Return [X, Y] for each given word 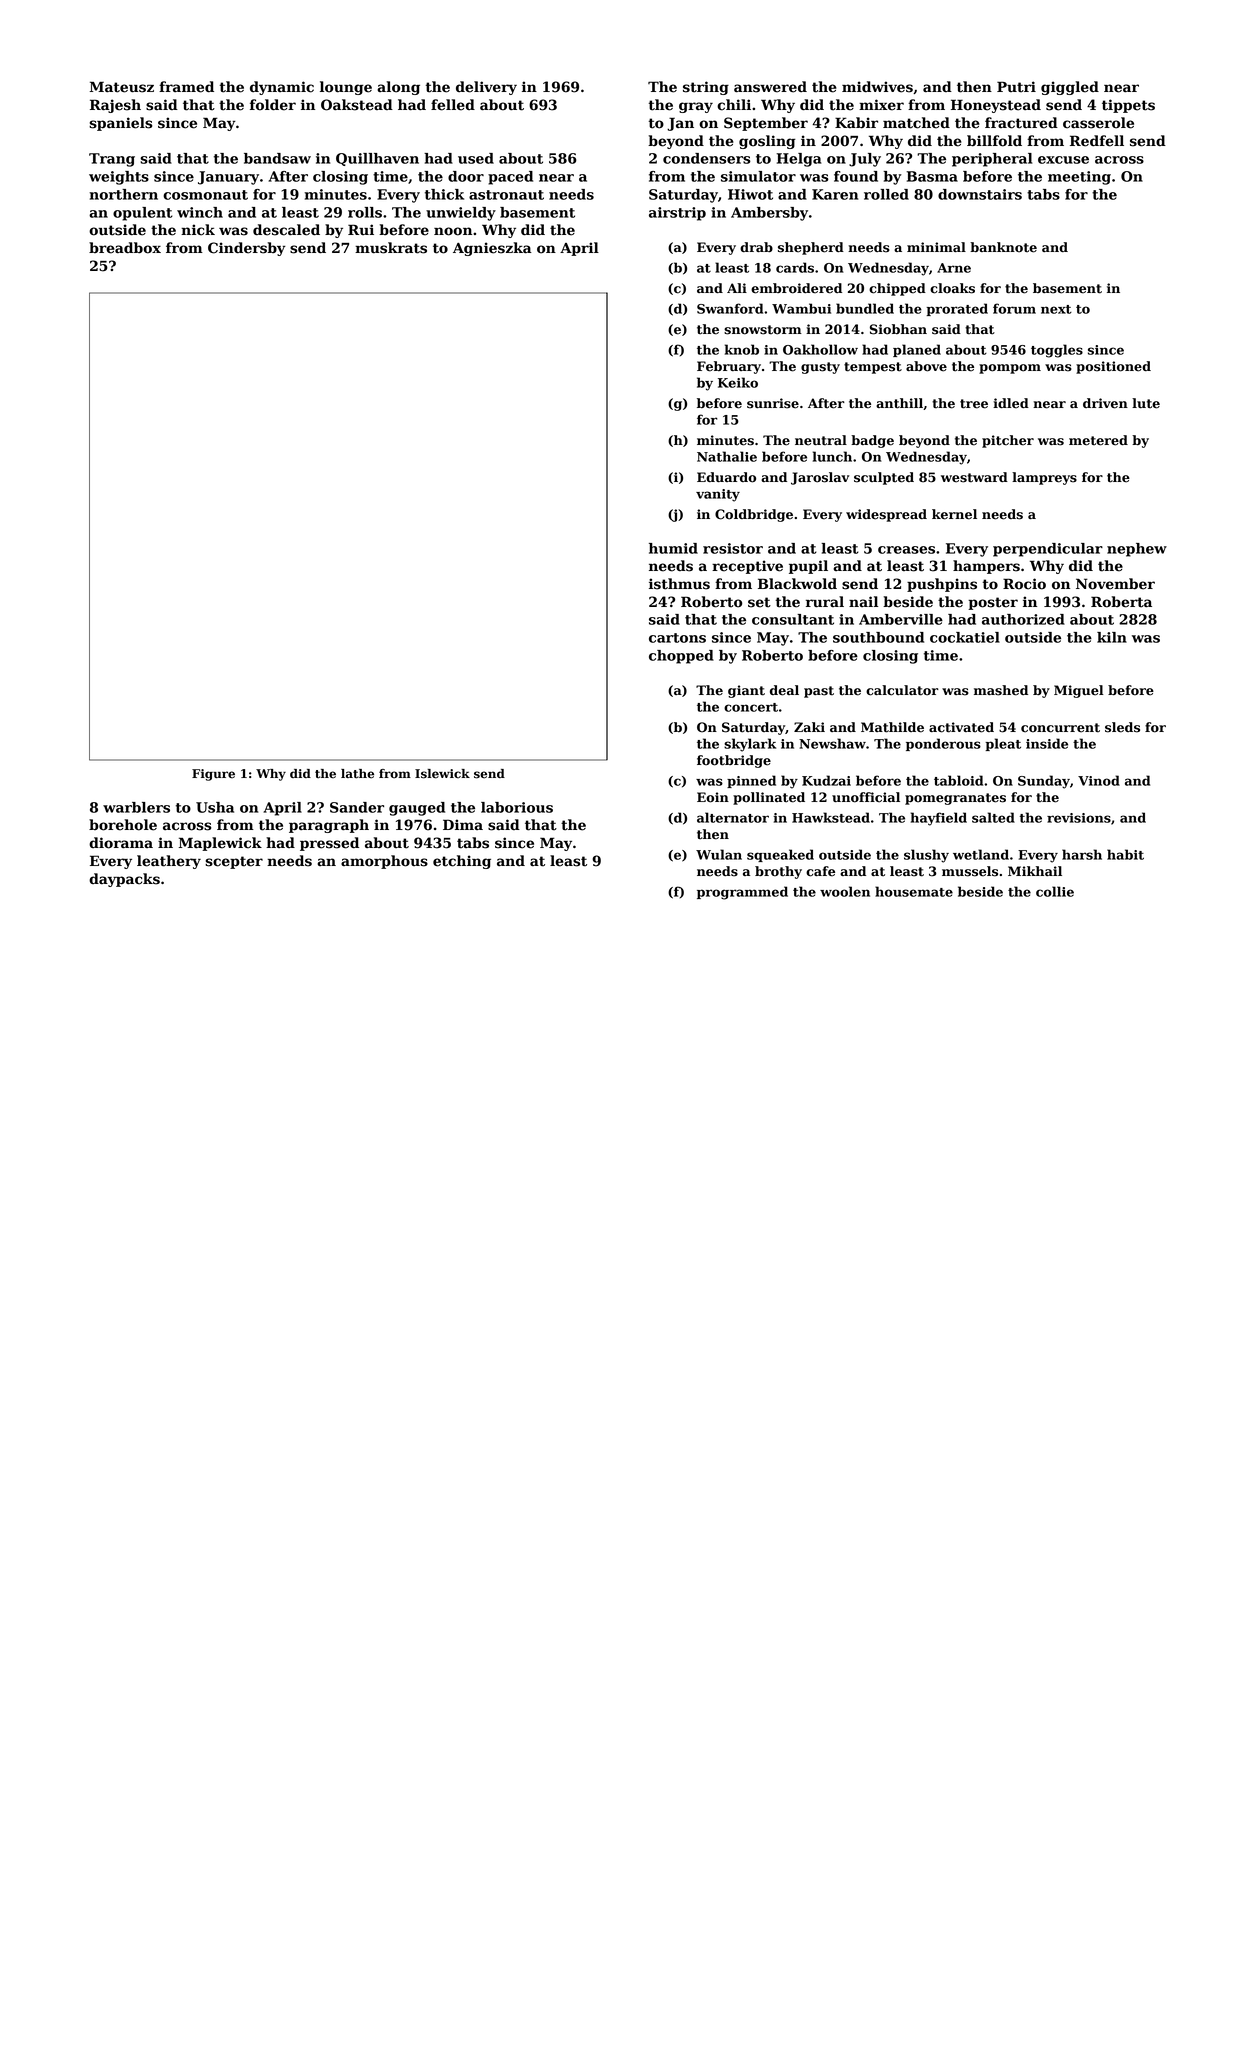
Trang [112, 160]
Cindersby [247, 249]
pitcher [1008, 441]
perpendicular [1048, 550]
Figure [213, 775]
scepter [234, 862]
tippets [1128, 106]
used [476, 158]
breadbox [125, 248]
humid [673, 548]
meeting [1079, 178]
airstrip [677, 214]
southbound [878, 637]
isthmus [679, 584]
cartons [677, 638]
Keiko [738, 382]
